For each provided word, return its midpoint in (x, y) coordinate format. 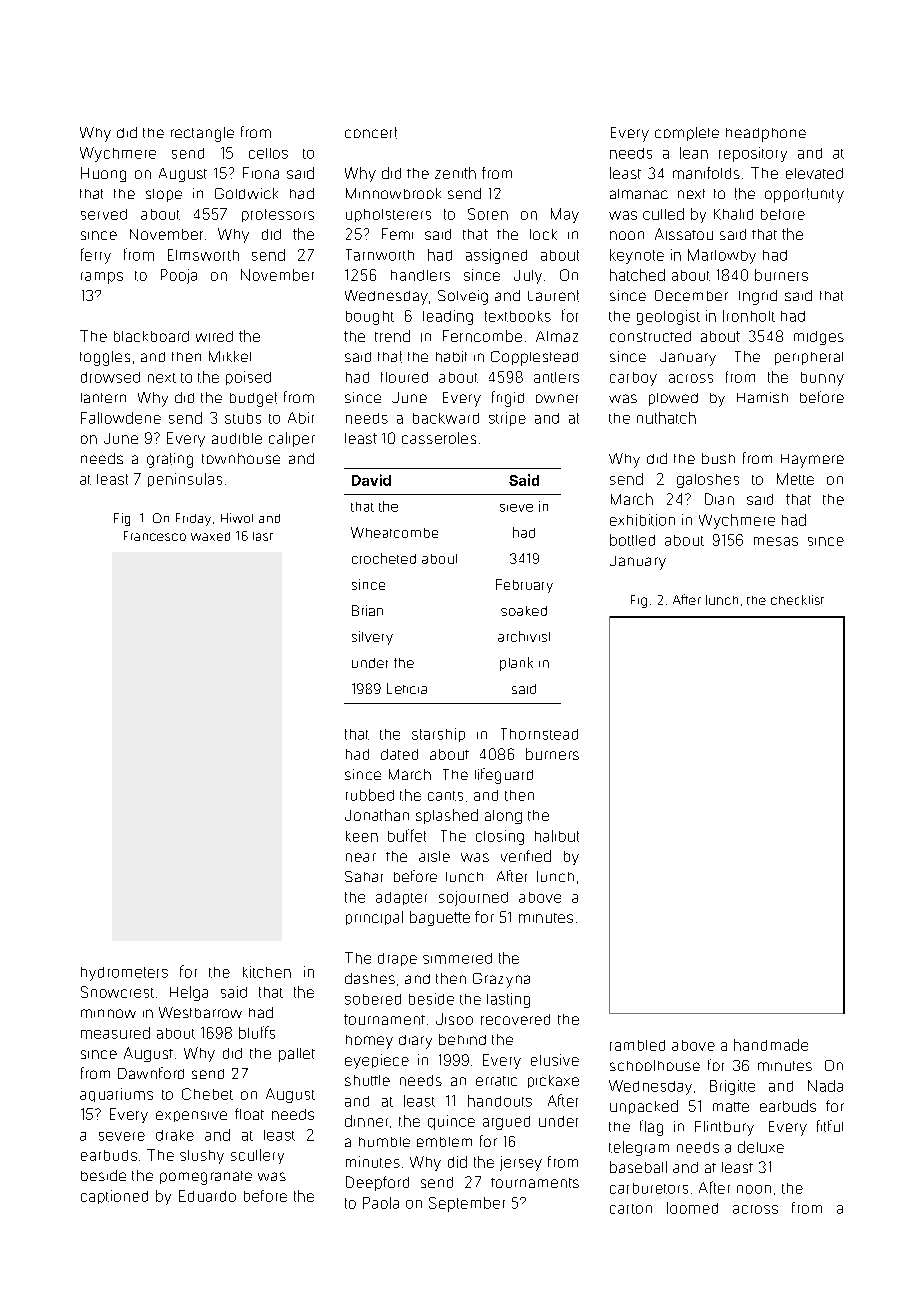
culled (663, 214)
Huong (103, 174)
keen (362, 836)
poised (248, 378)
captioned (114, 1197)
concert (371, 133)
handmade (771, 1045)
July (528, 277)
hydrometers (124, 974)
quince (451, 1122)
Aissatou (684, 234)
